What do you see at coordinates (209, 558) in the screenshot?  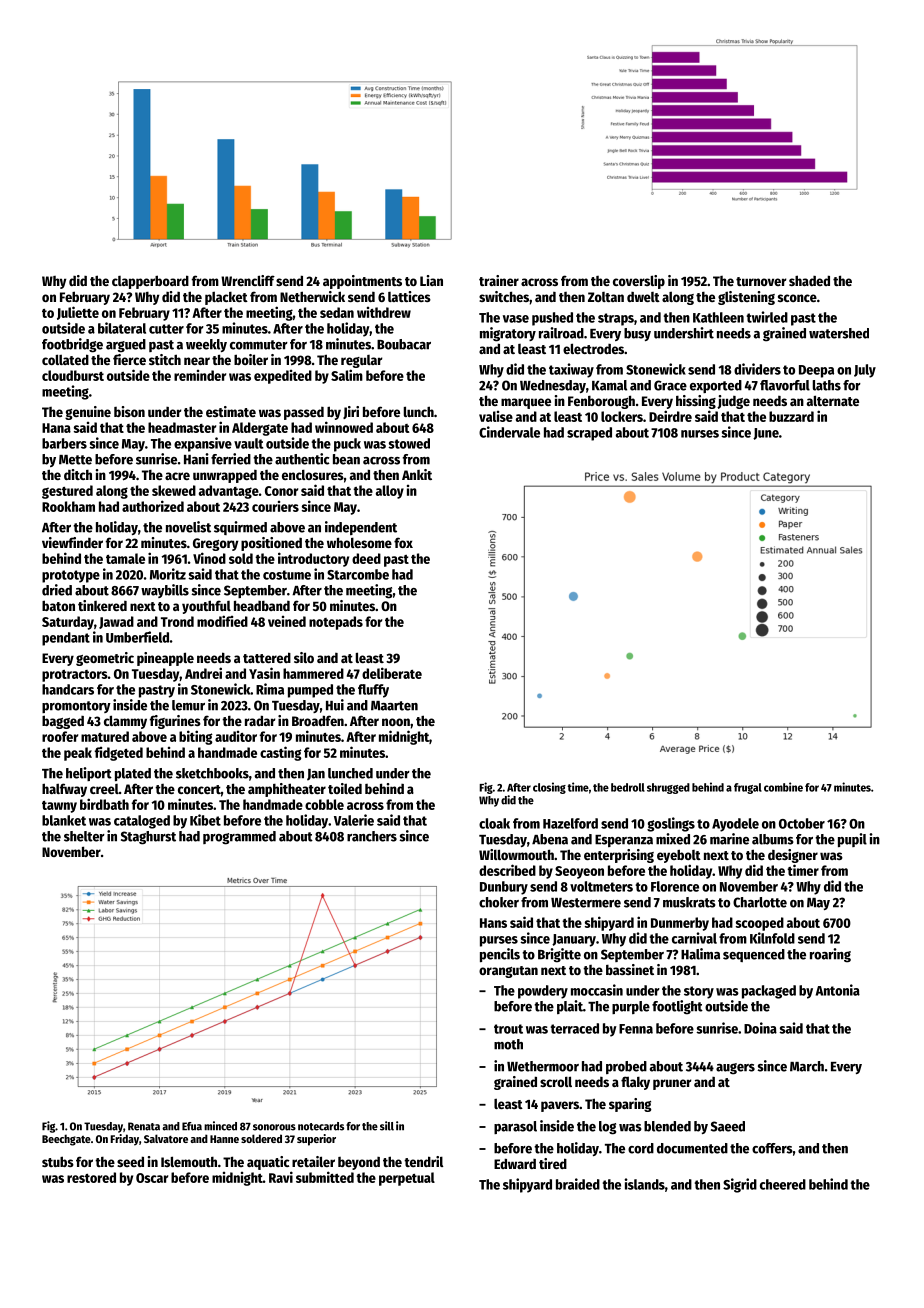 I see `Vinod` at bounding box center [209, 558].
